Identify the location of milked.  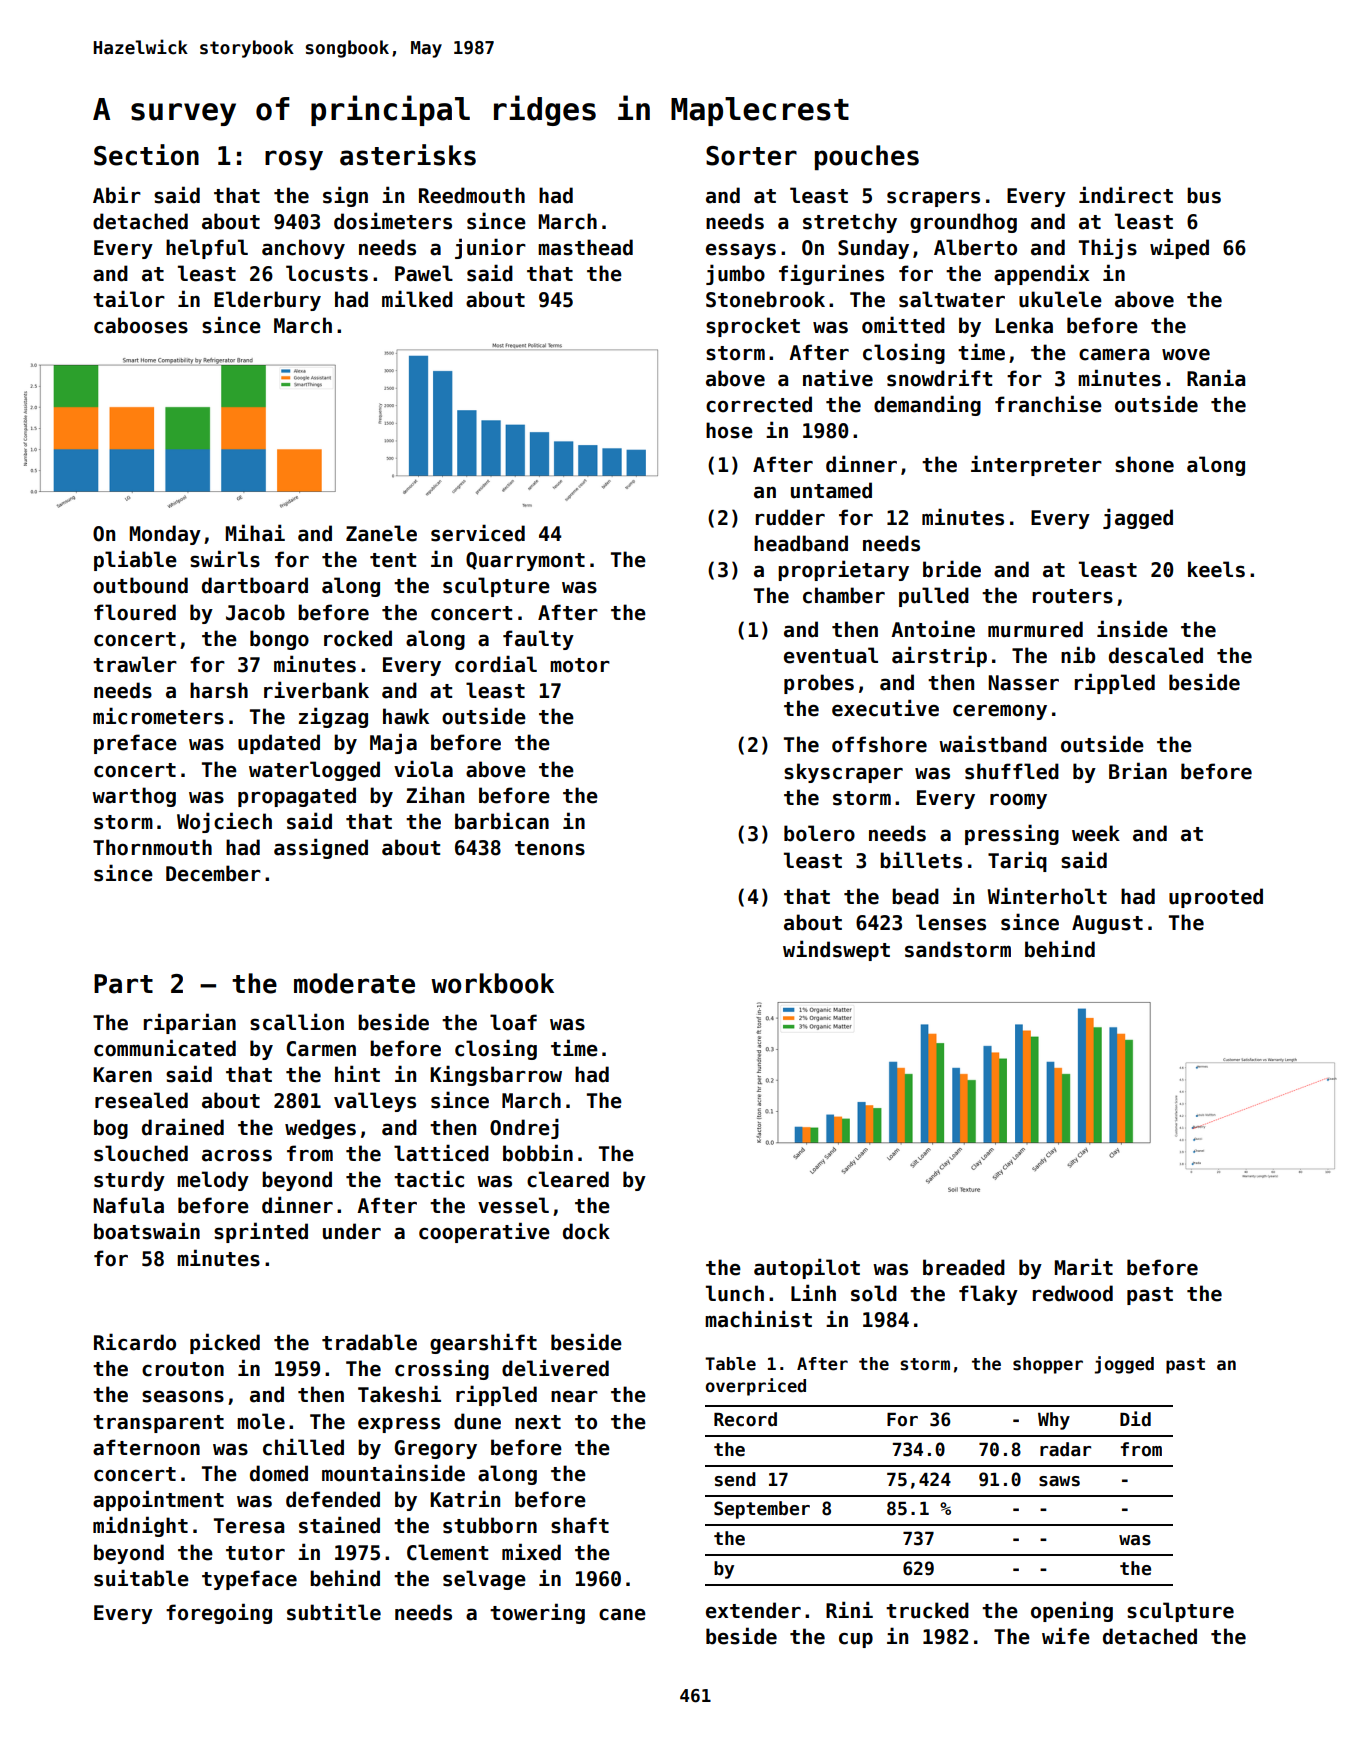
(417, 299).
